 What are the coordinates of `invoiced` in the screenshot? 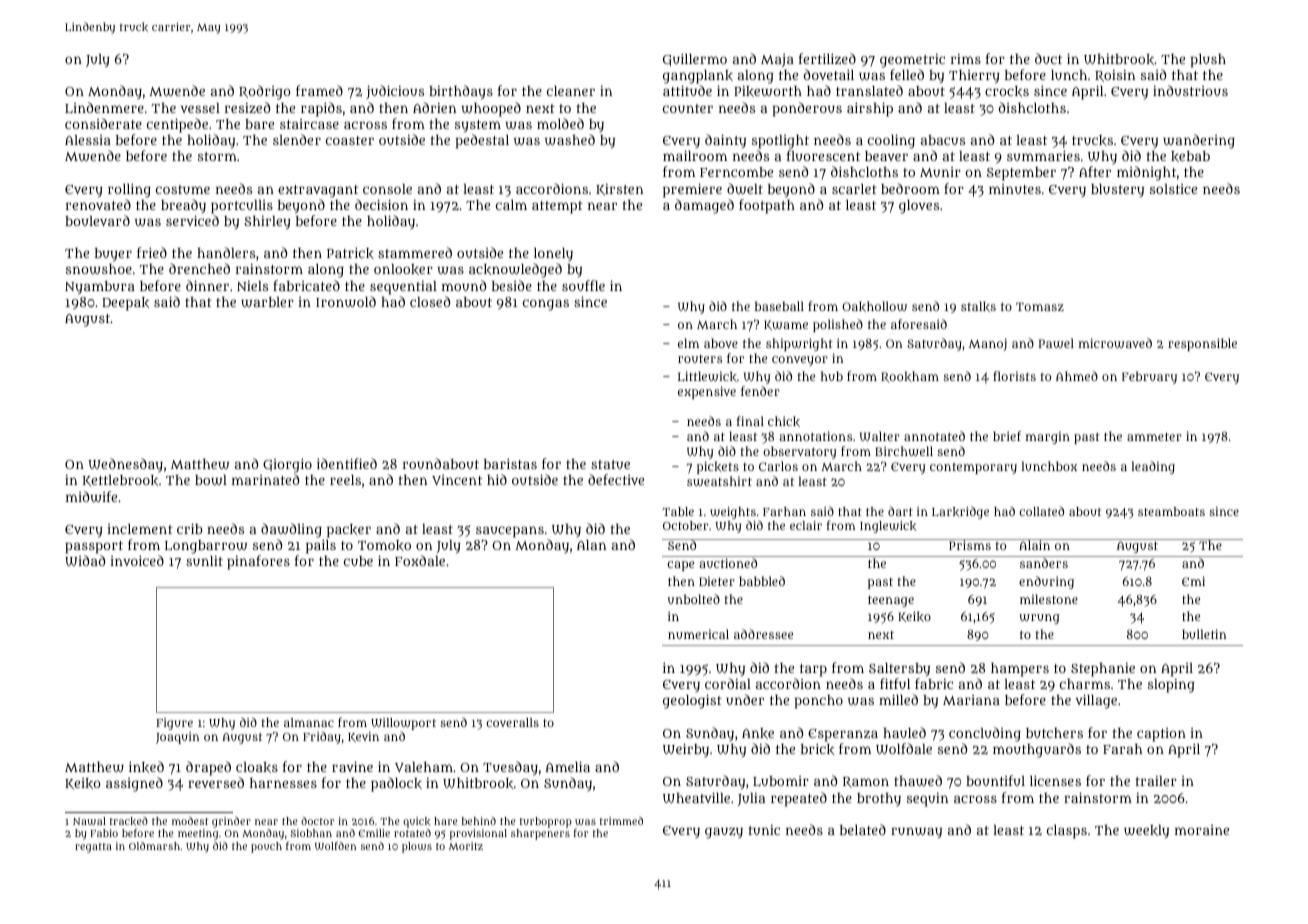 It's located at (137, 560).
